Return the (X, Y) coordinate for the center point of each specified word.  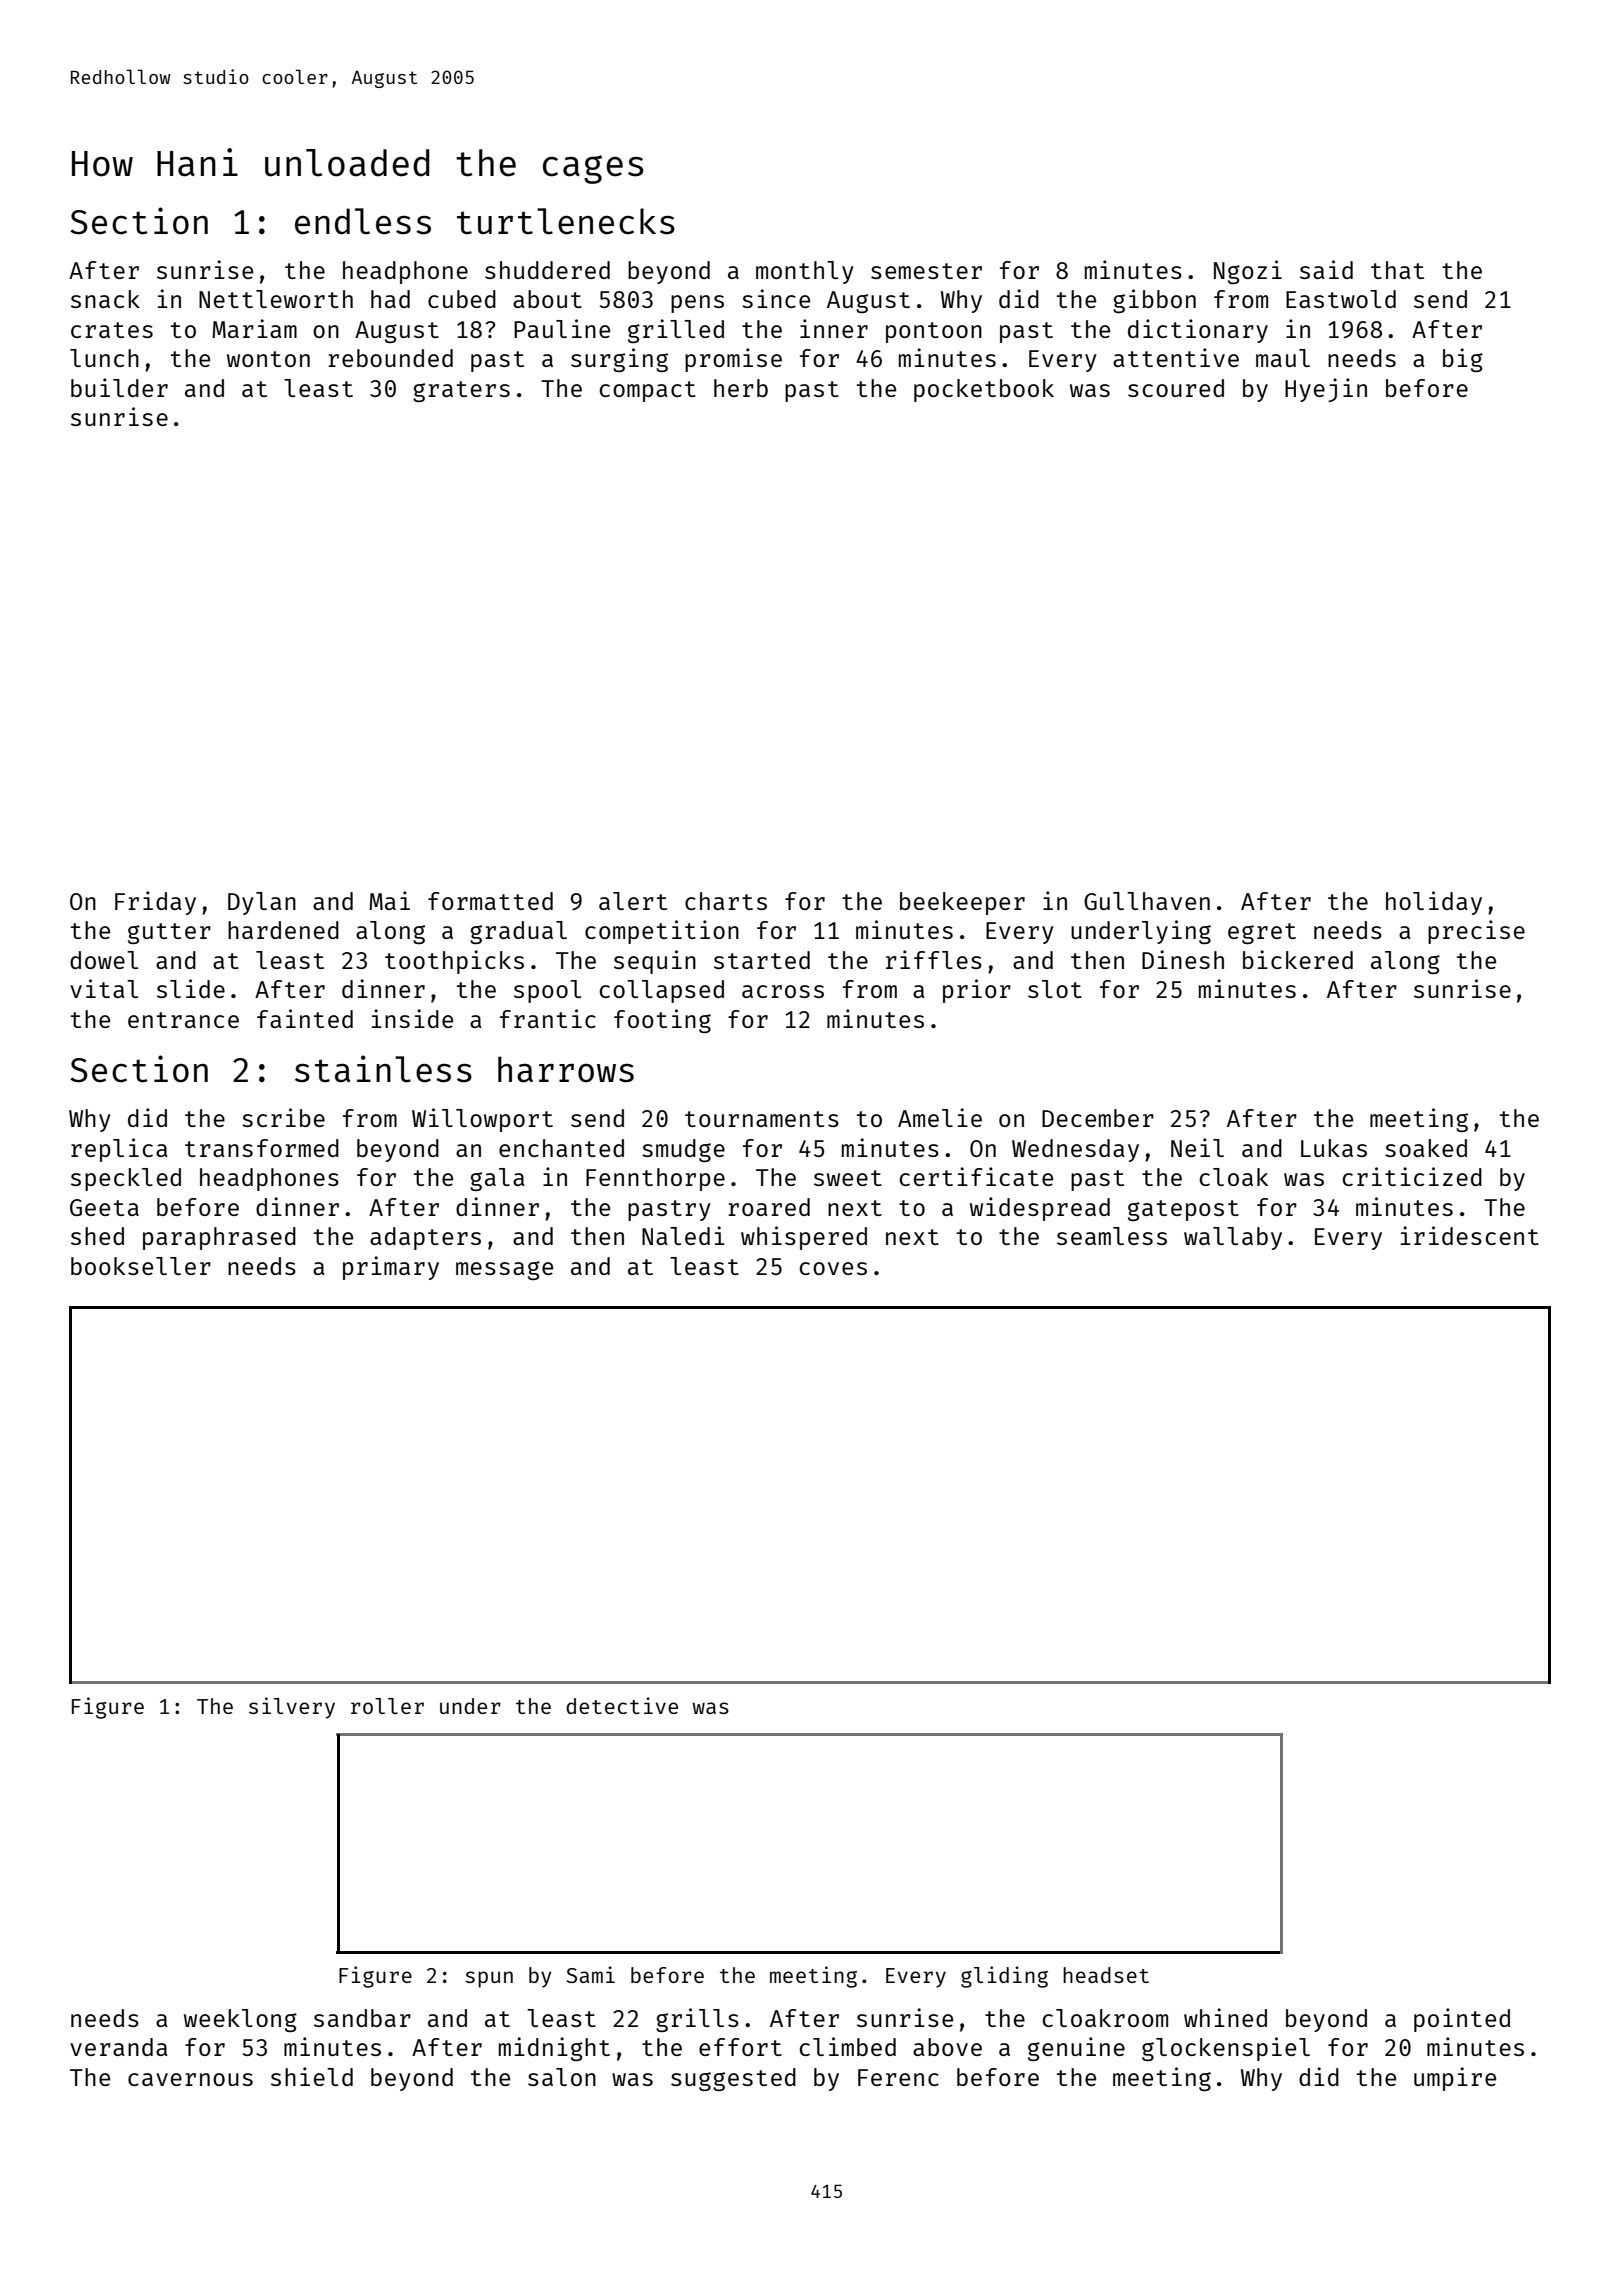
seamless (1112, 1236)
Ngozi (1248, 272)
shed (97, 1236)
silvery (292, 1708)
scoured (1176, 388)
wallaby (1233, 1238)
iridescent (1470, 1235)
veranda (118, 2047)
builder (119, 387)
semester (926, 271)
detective (622, 1705)
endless (363, 221)
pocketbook (984, 390)
